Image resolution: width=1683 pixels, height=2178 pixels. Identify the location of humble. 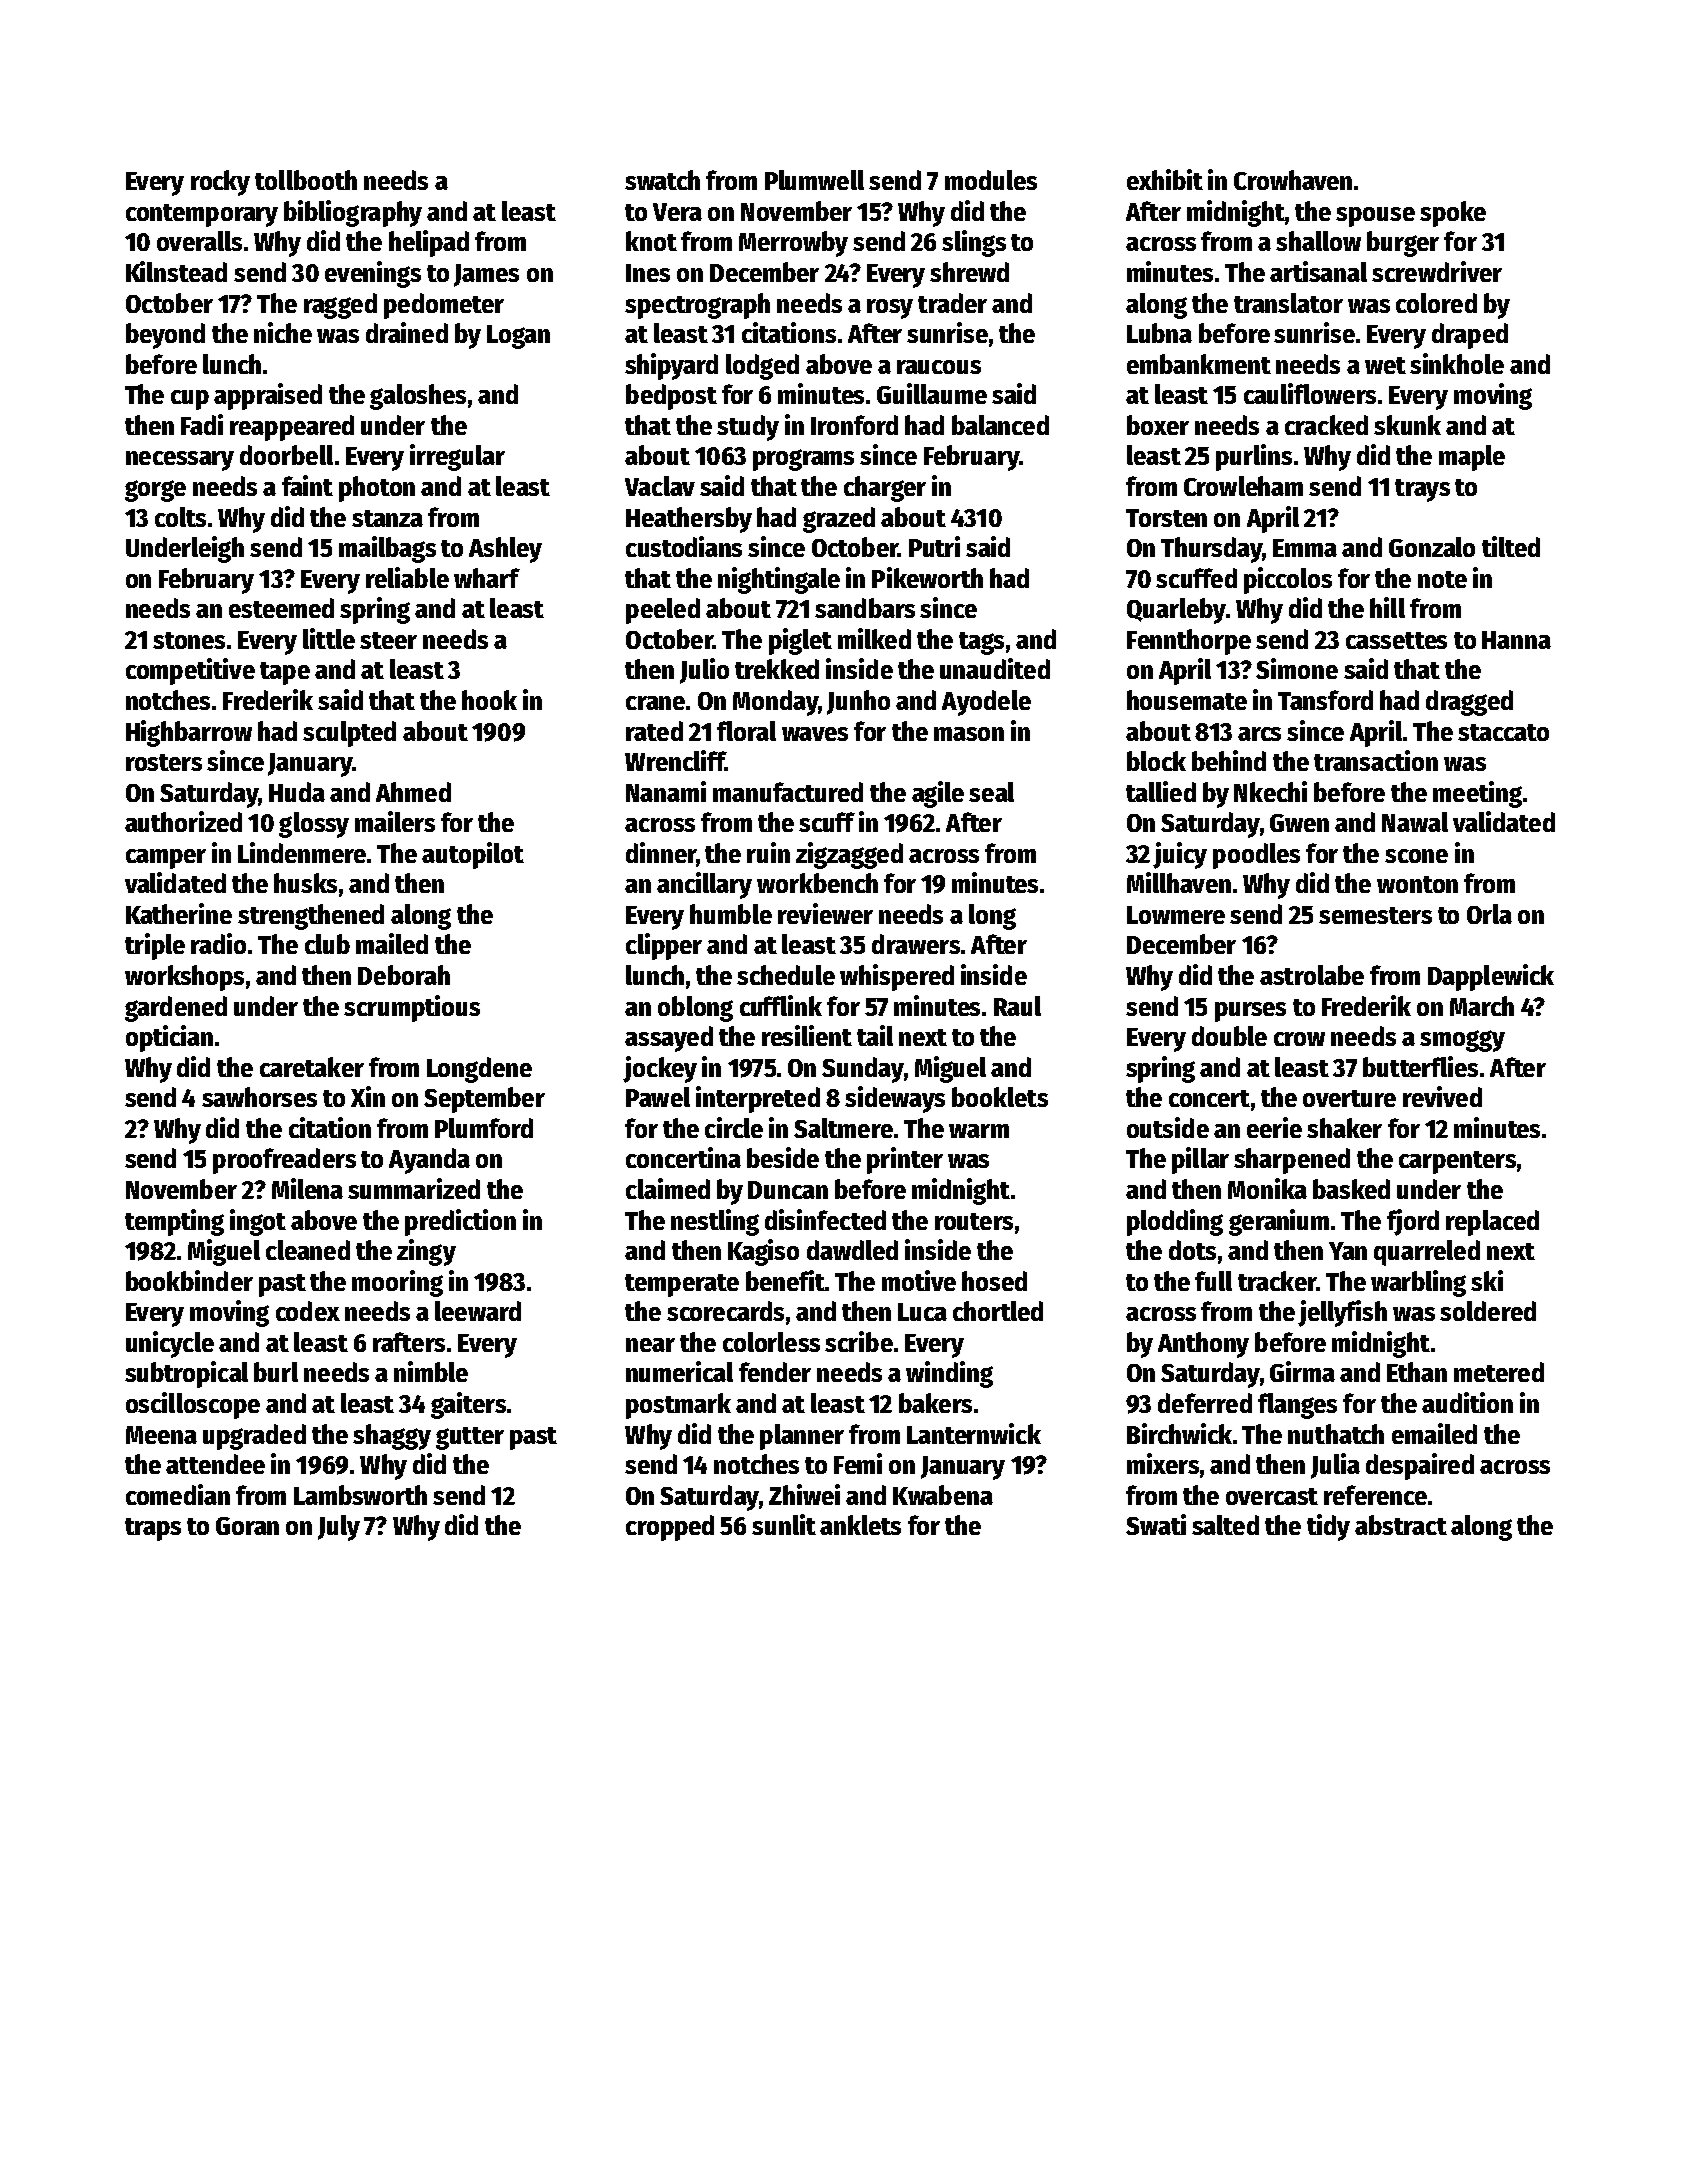
(731, 914).
